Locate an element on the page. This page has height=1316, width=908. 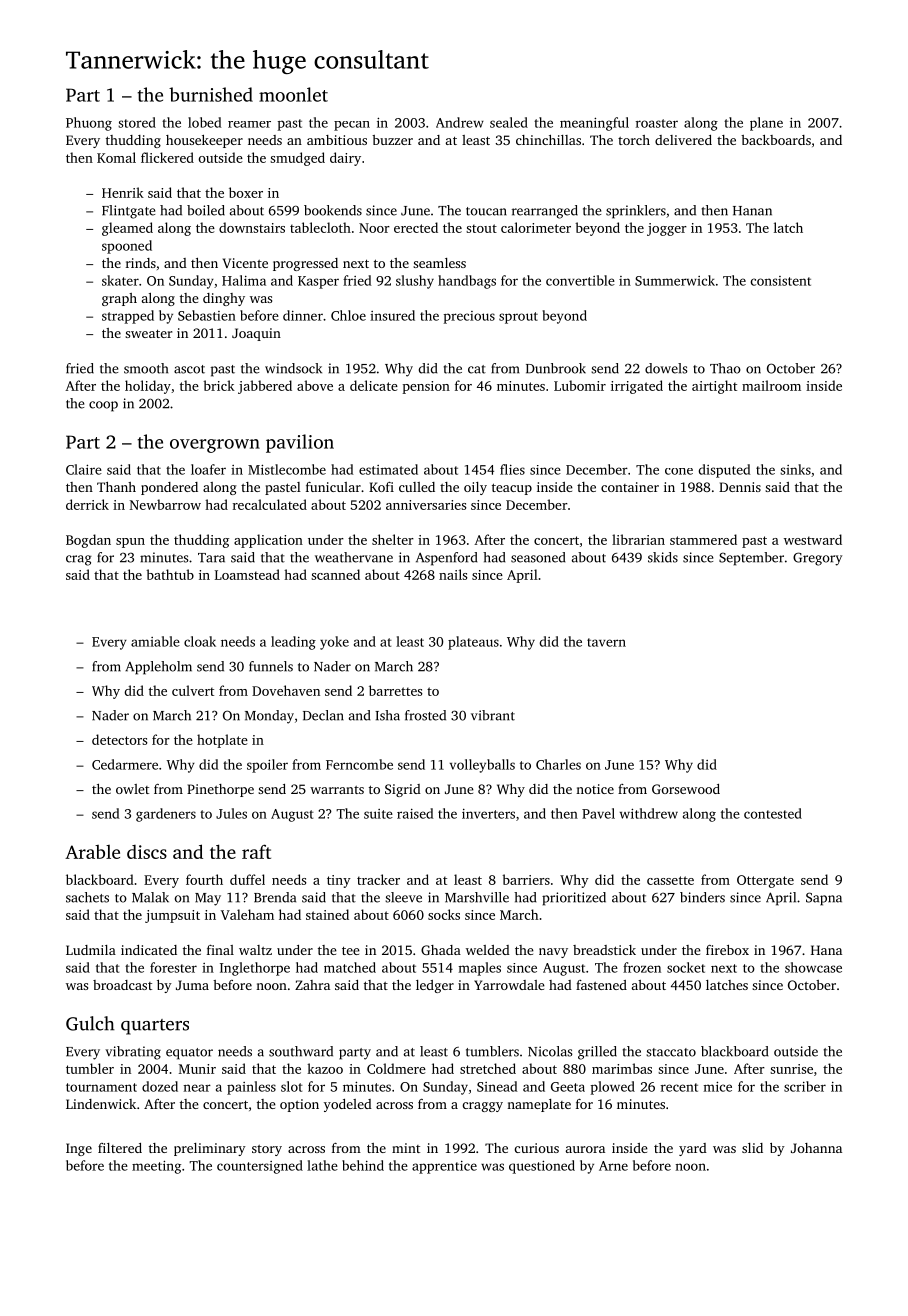
Arne is located at coordinates (613, 1166).
